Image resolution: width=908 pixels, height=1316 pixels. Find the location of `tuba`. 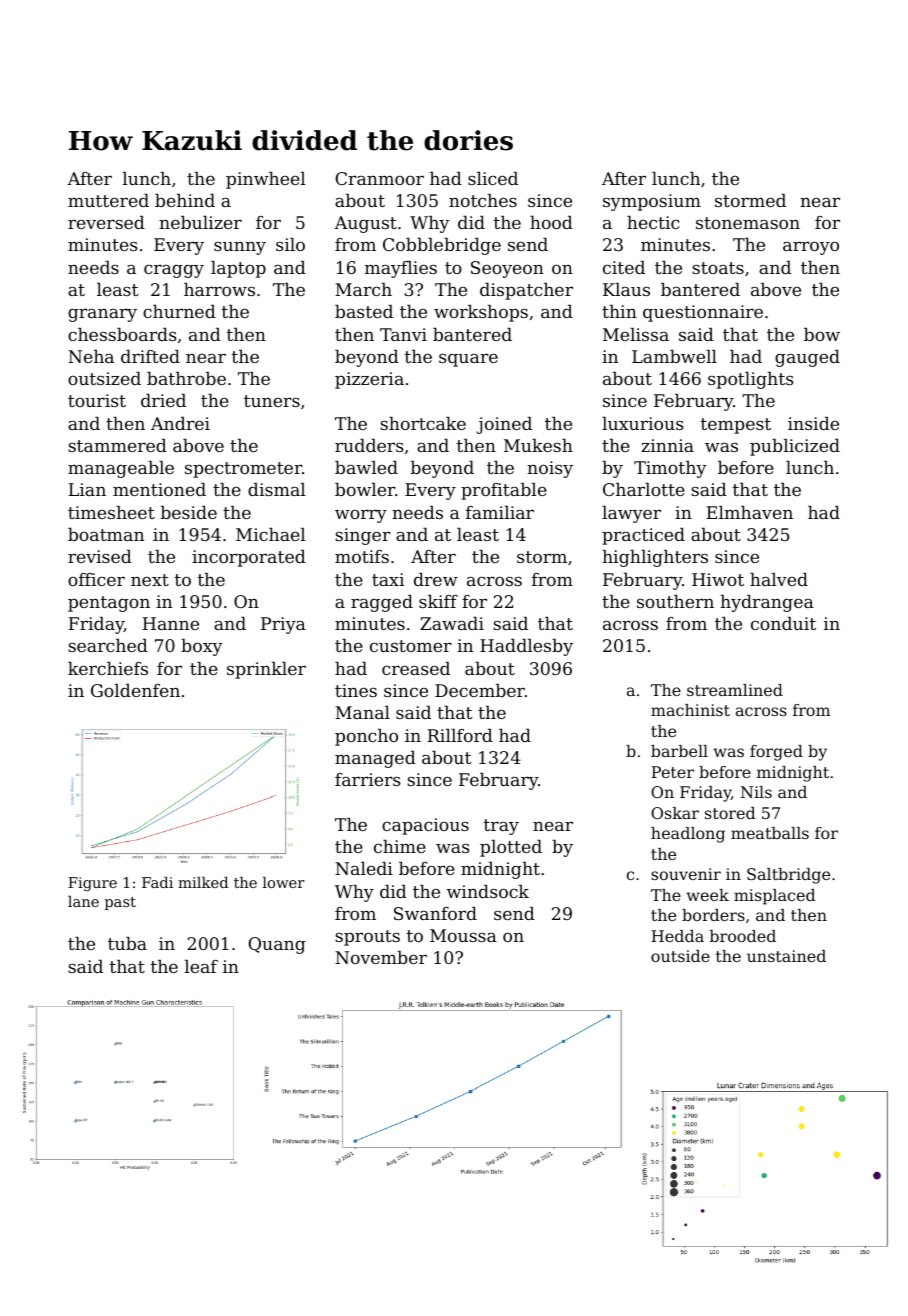

tuba is located at coordinates (127, 943).
